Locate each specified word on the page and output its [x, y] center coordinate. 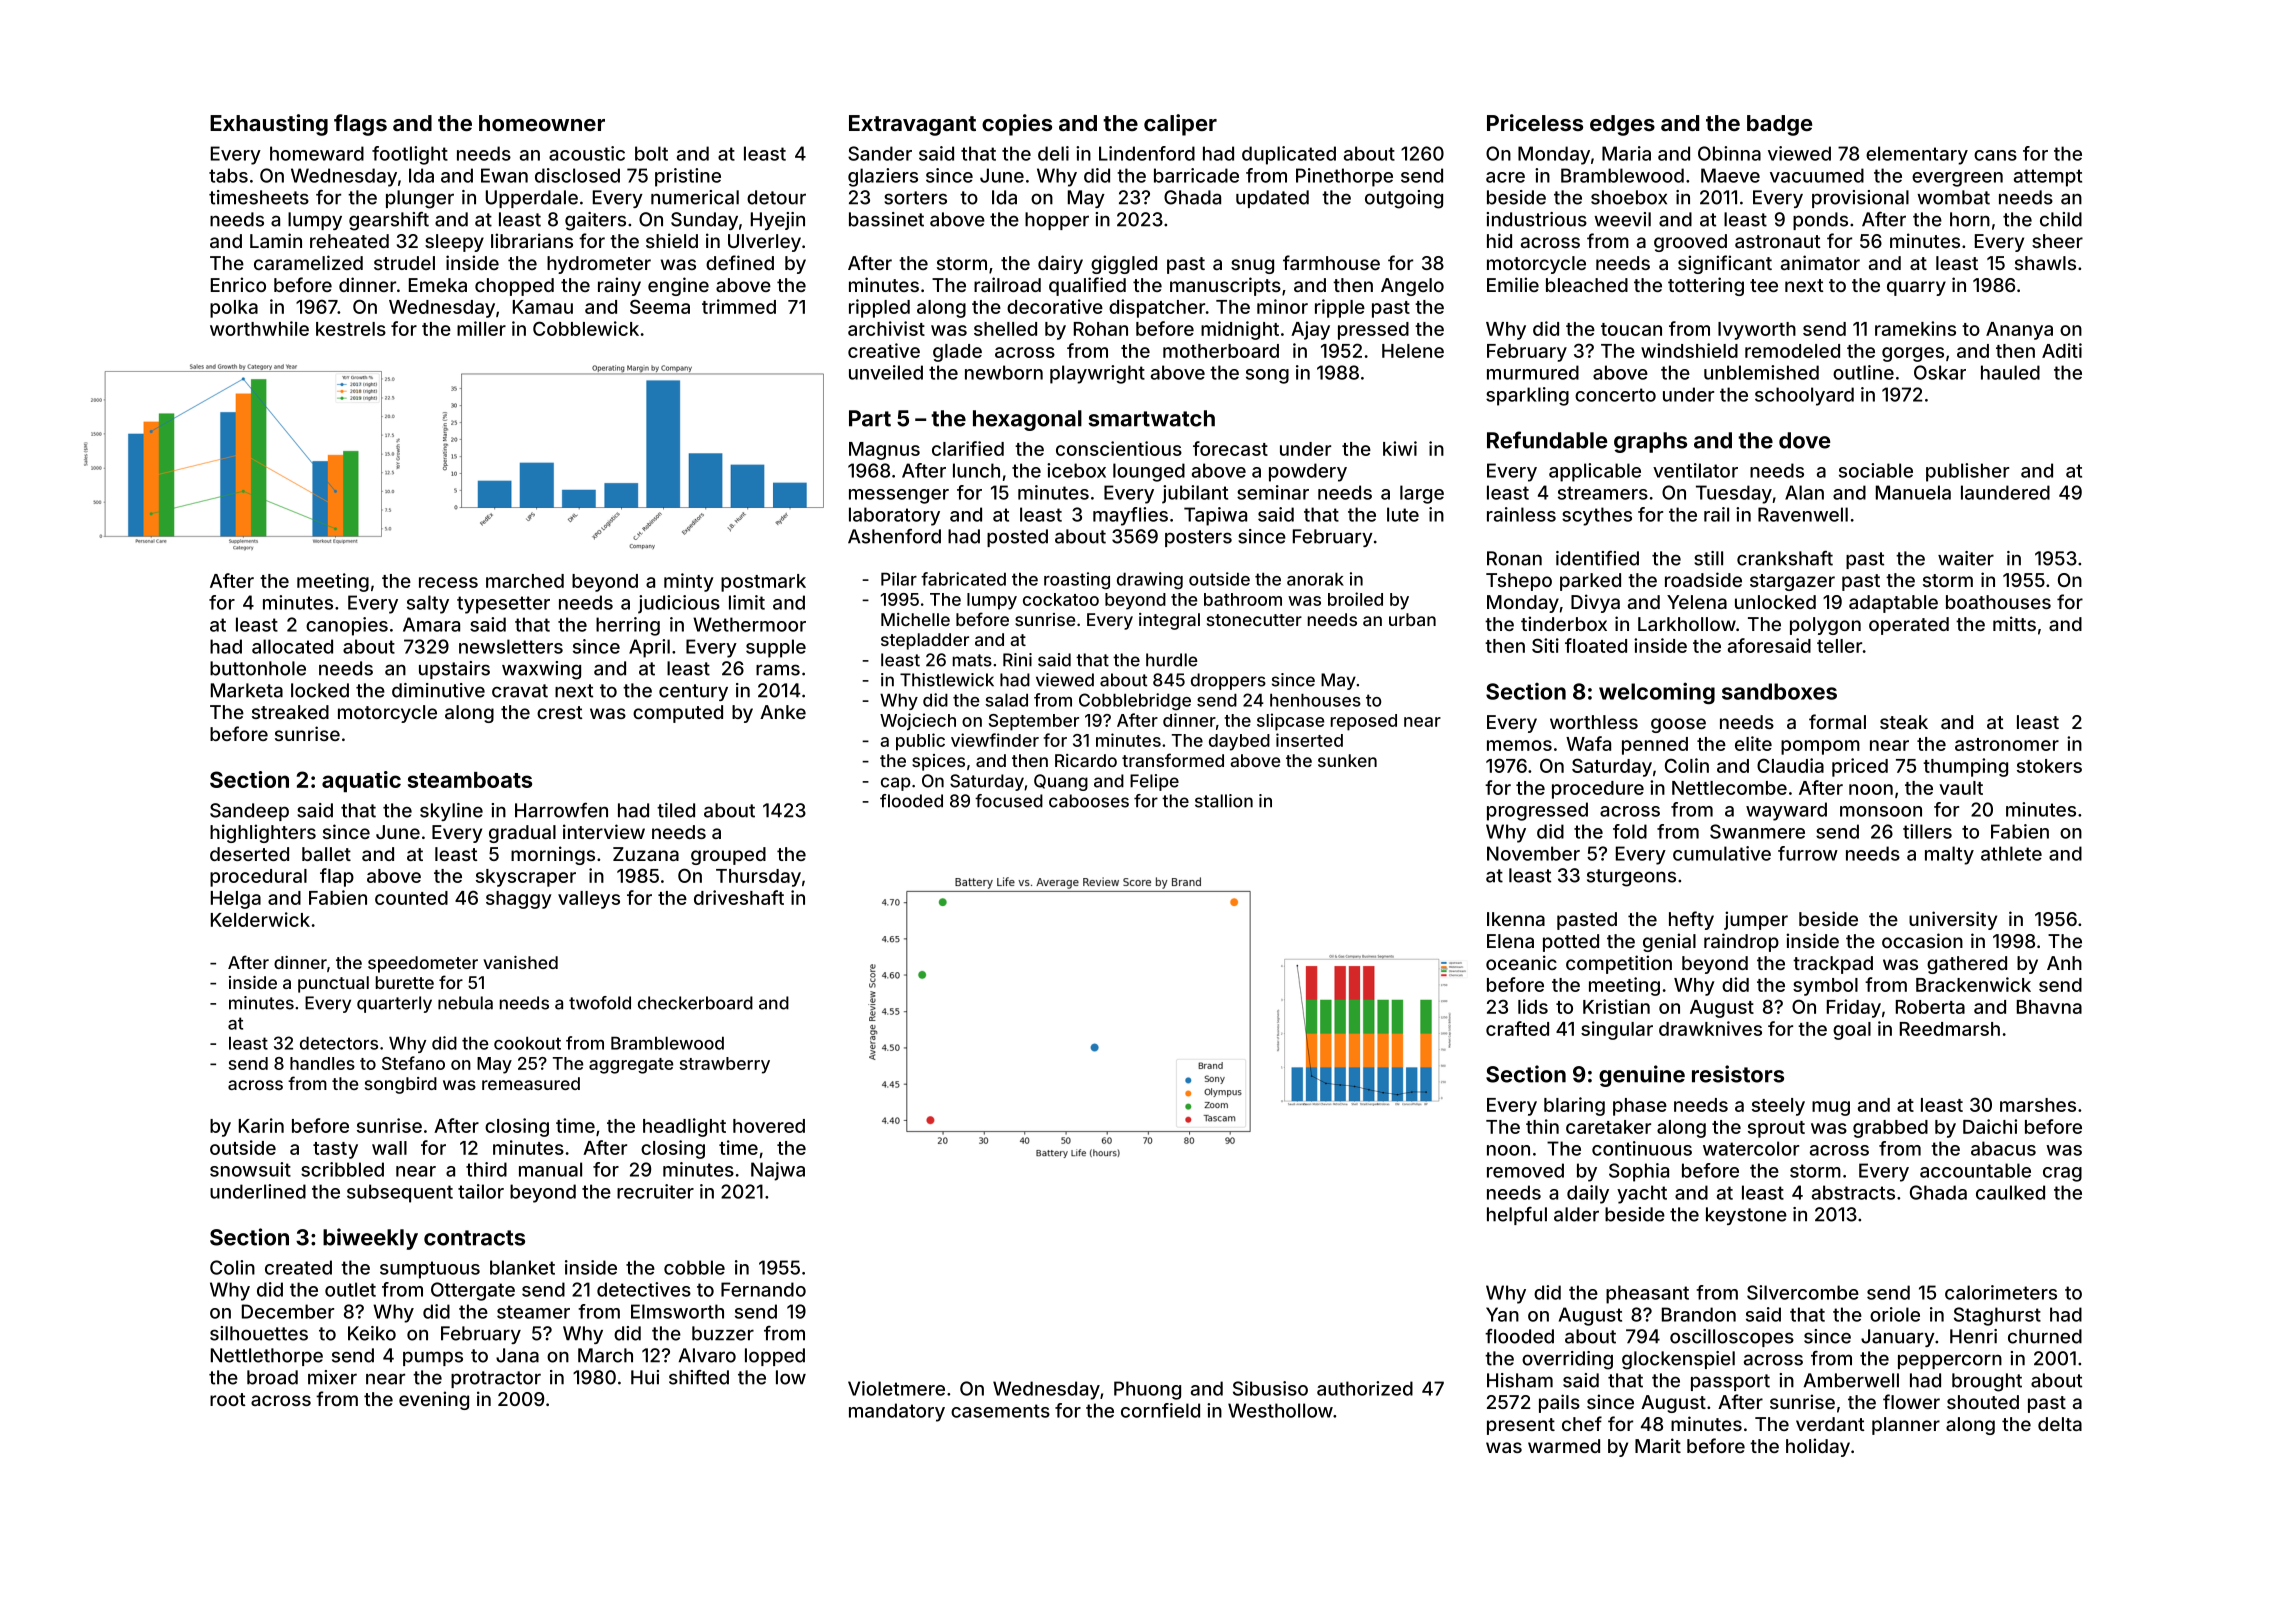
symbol [1825, 987]
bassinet [886, 219]
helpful [1517, 1216]
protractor [496, 1379]
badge [1779, 125]
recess [448, 582]
